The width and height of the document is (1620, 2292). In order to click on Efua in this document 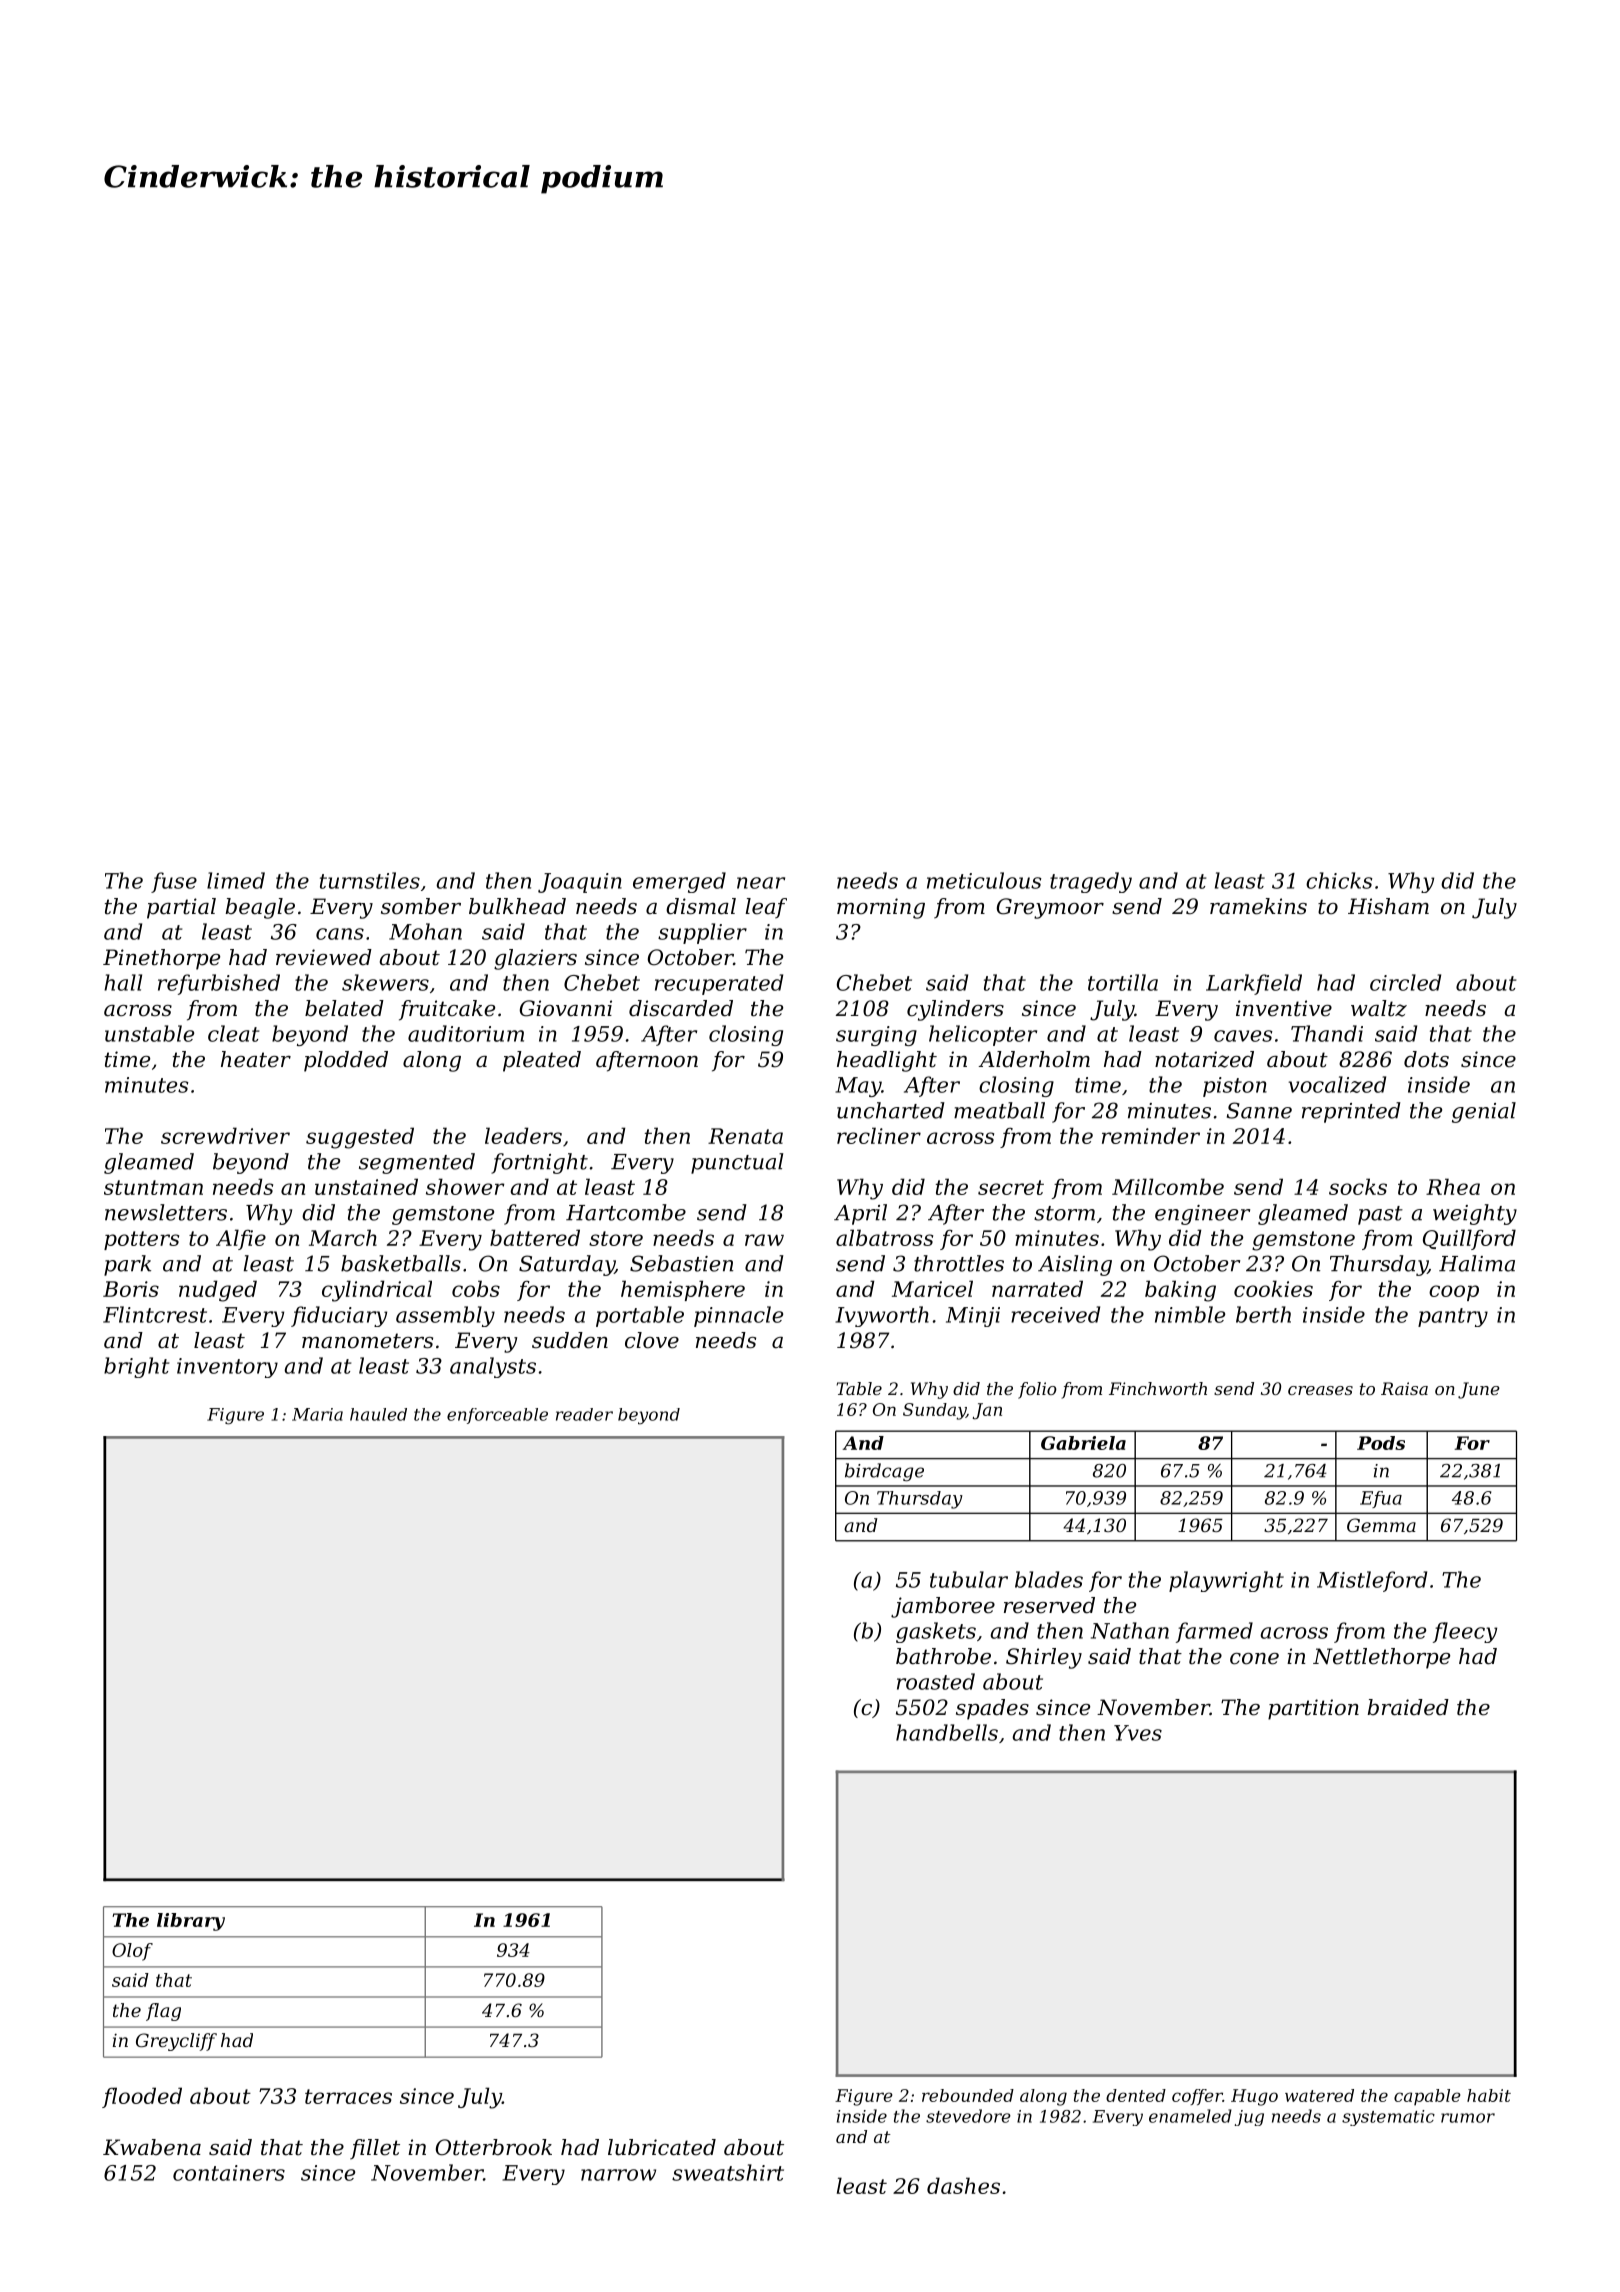, I will do `click(1381, 1499)`.
